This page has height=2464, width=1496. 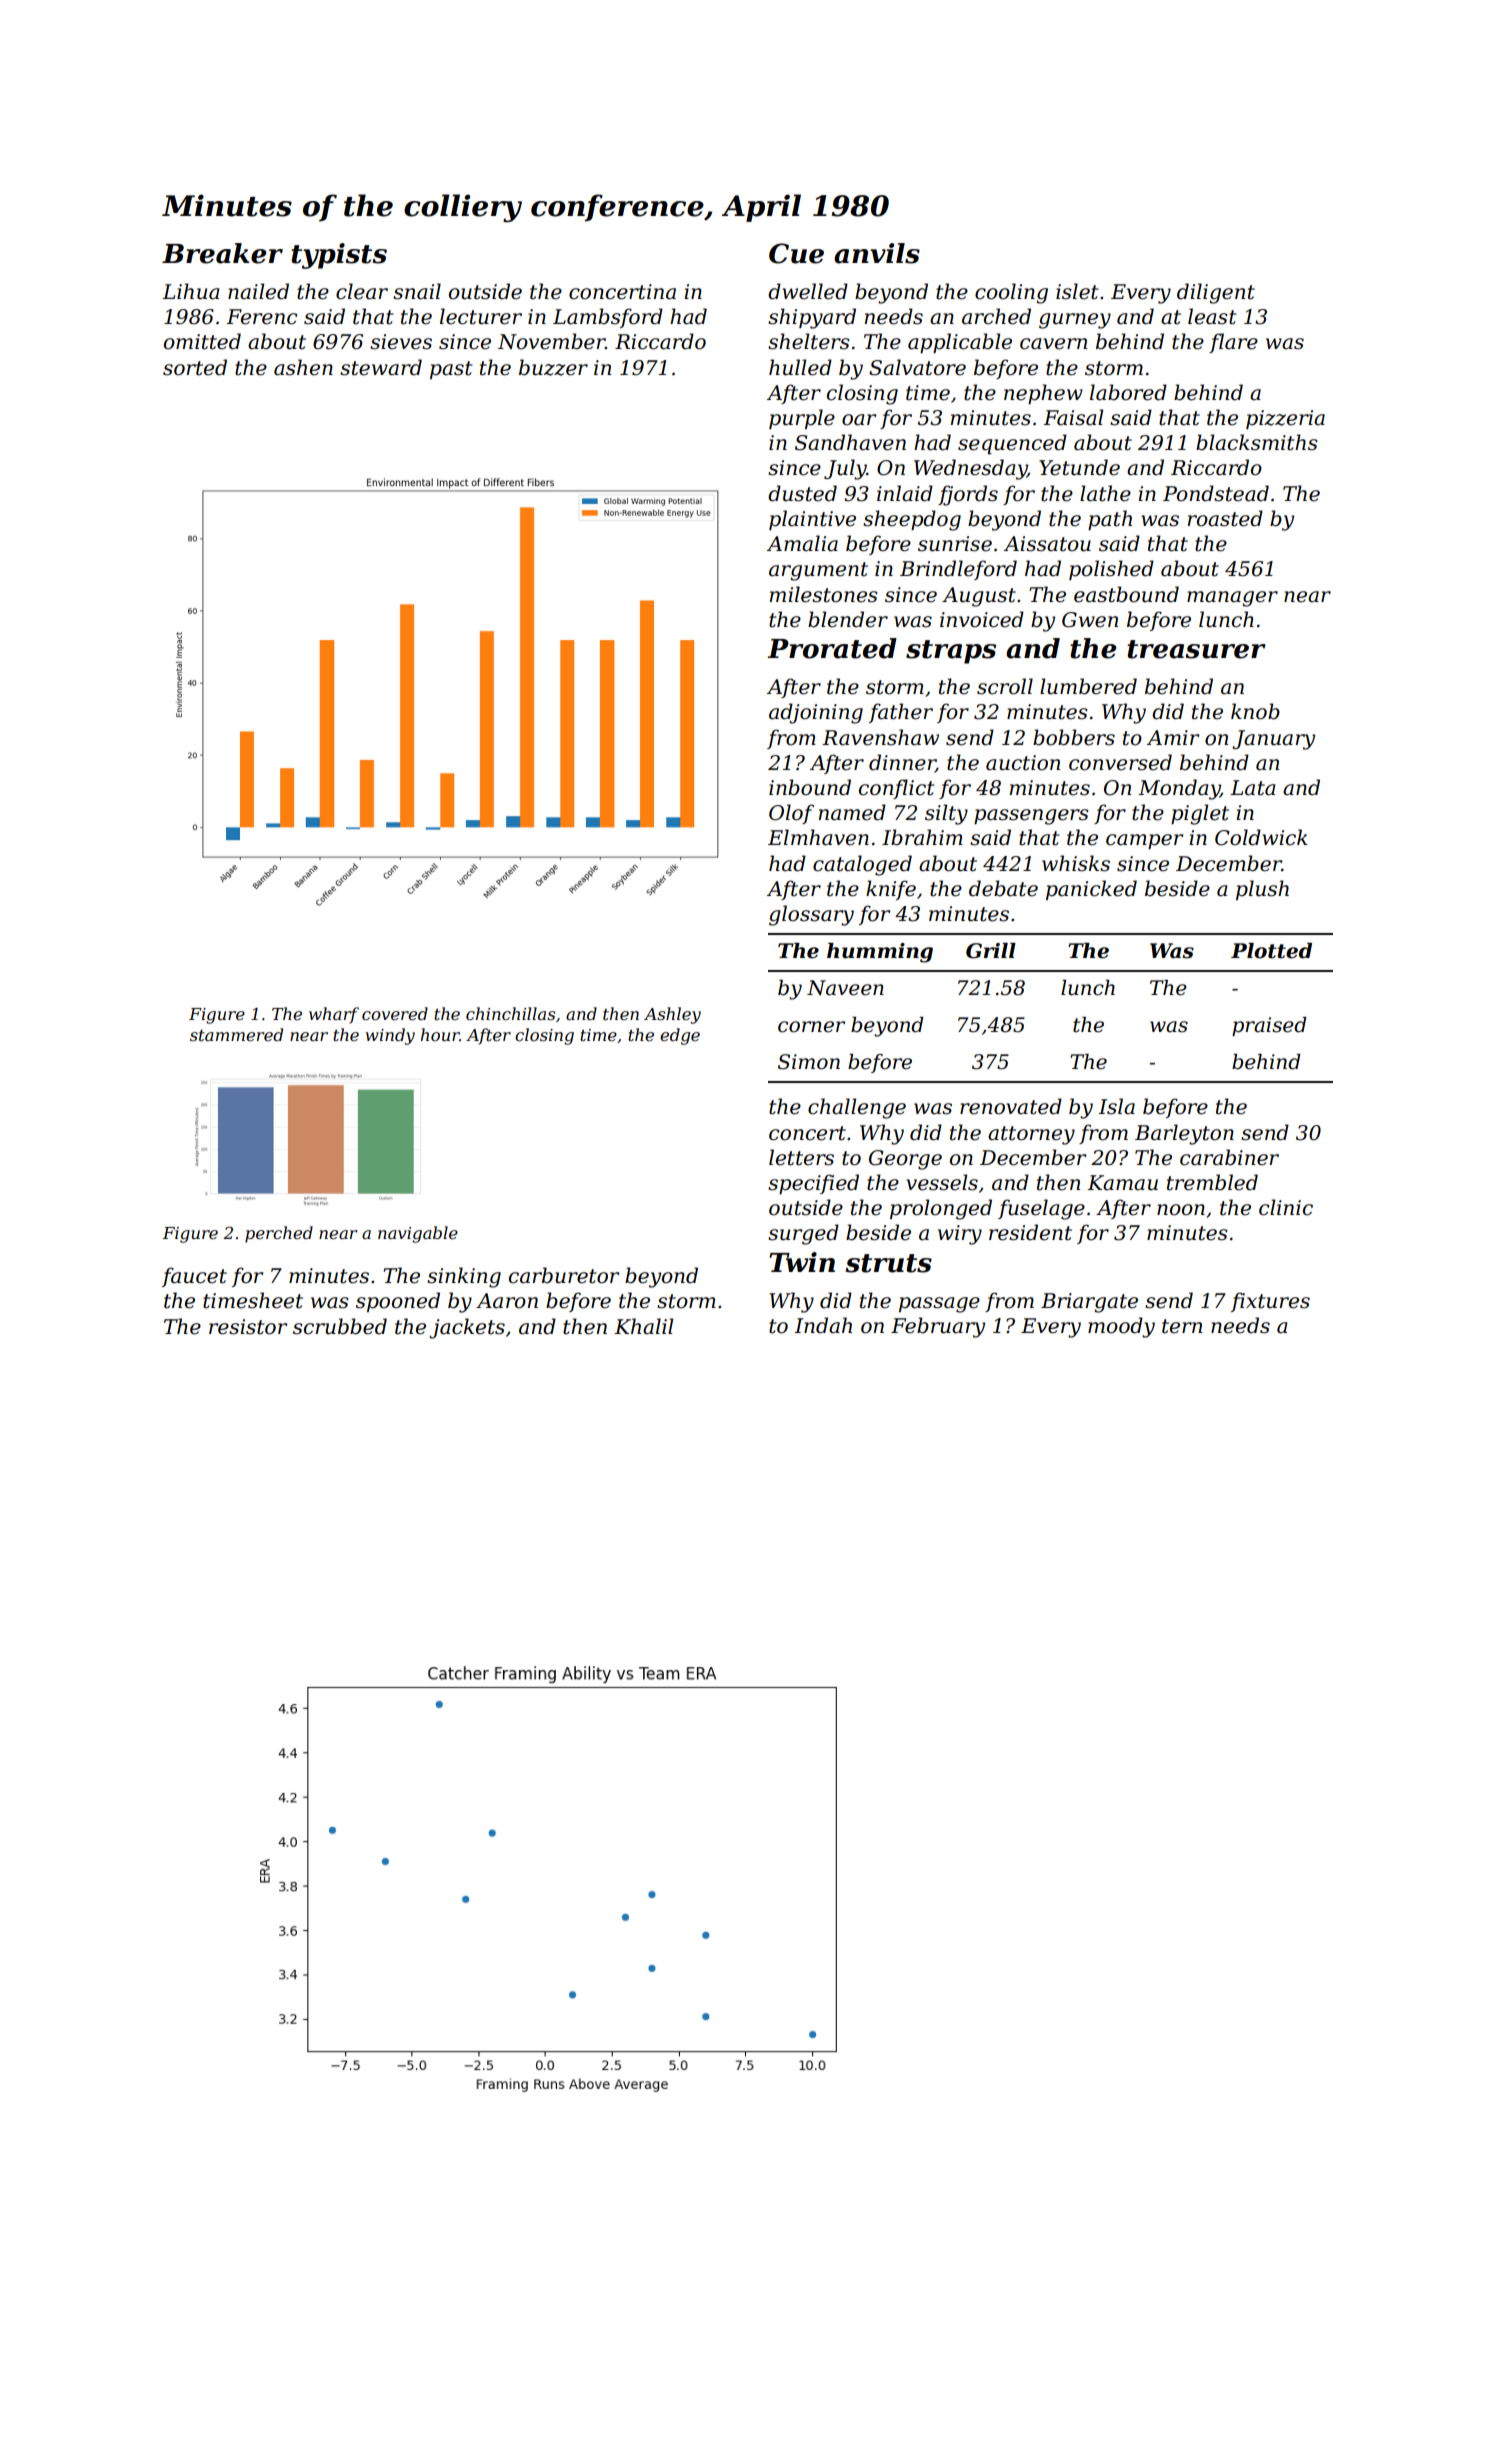 I want to click on Lata, so click(x=1252, y=788).
